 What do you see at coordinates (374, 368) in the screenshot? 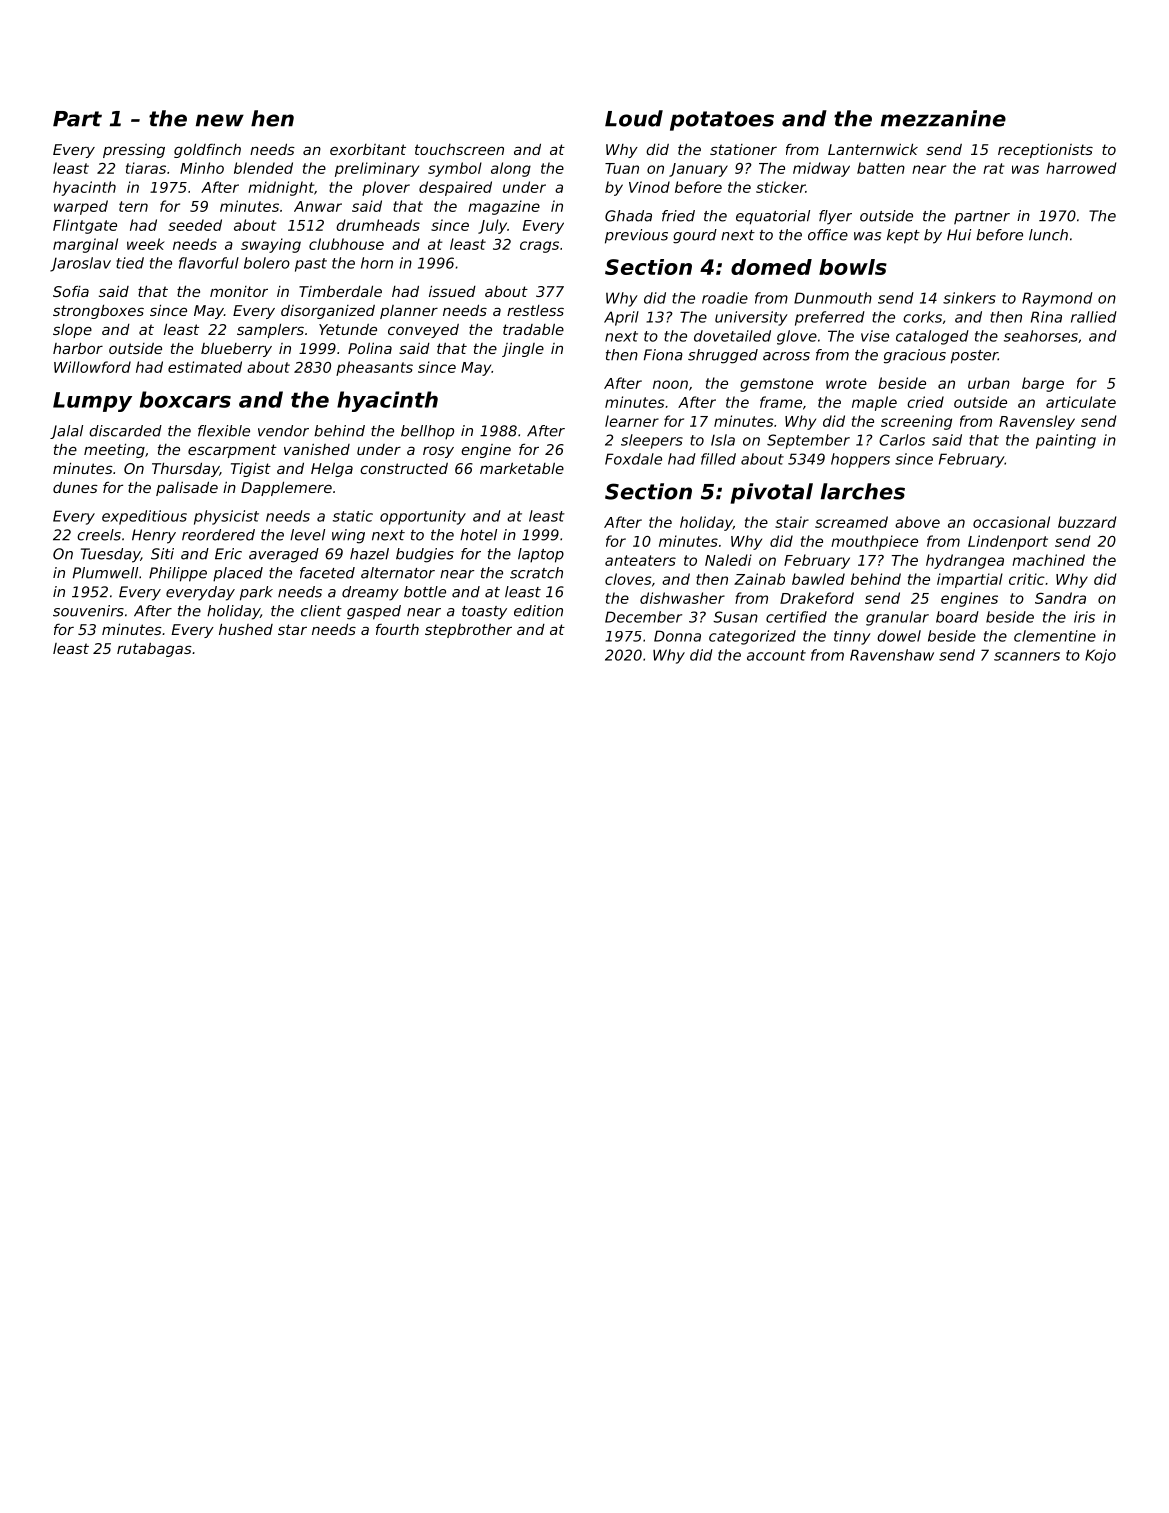
I see `pheasants` at bounding box center [374, 368].
